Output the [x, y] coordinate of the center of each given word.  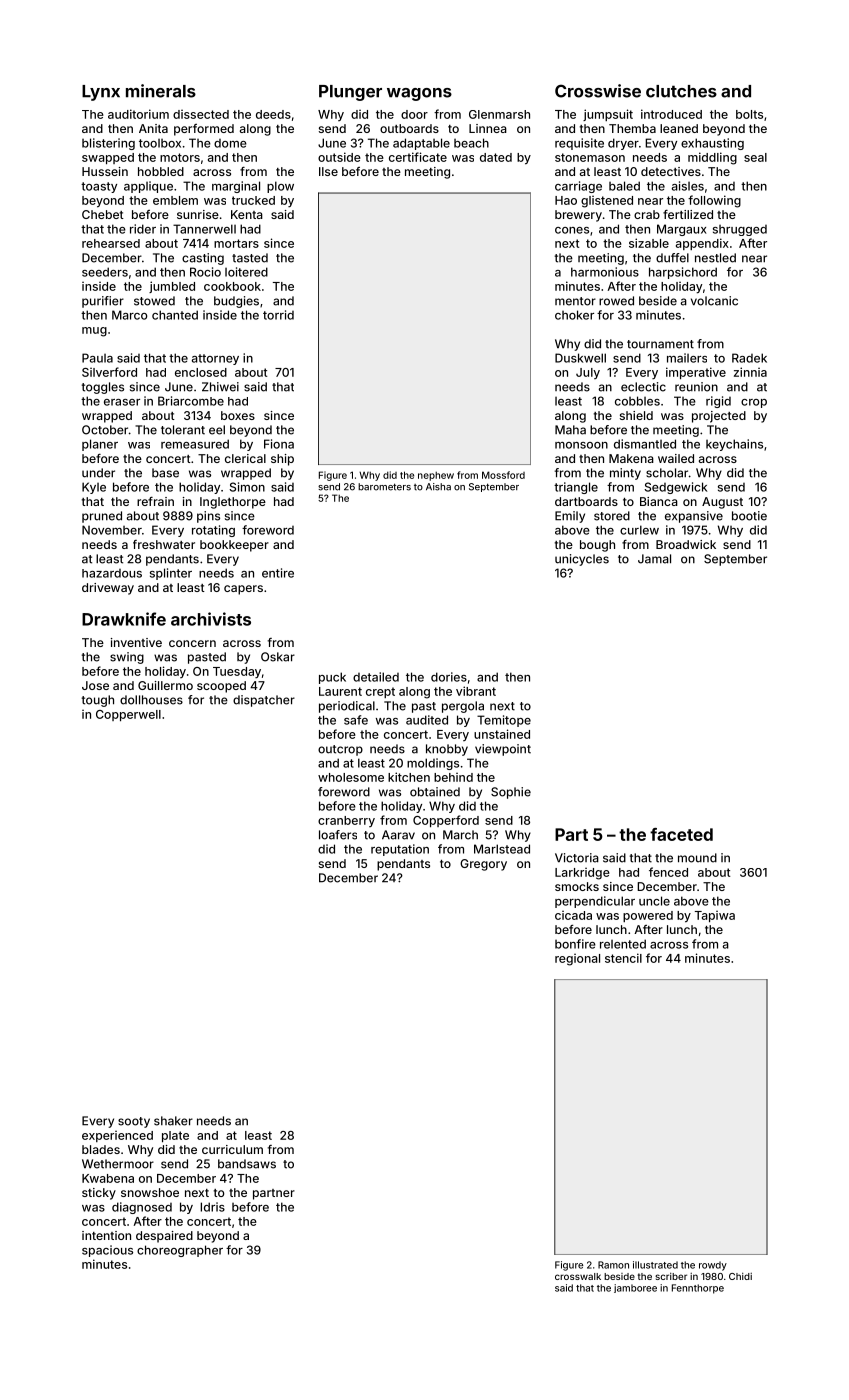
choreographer [180, 1251]
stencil [623, 958]
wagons [419, 94]
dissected [201, 114]
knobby [447, 750]
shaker [173, 1121]
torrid [278, 315]
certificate [418, 157]
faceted [681, 834]
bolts [749, 114]
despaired [164, 1237]
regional [577, 960]
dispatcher [264, 701]
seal [755, 157]
